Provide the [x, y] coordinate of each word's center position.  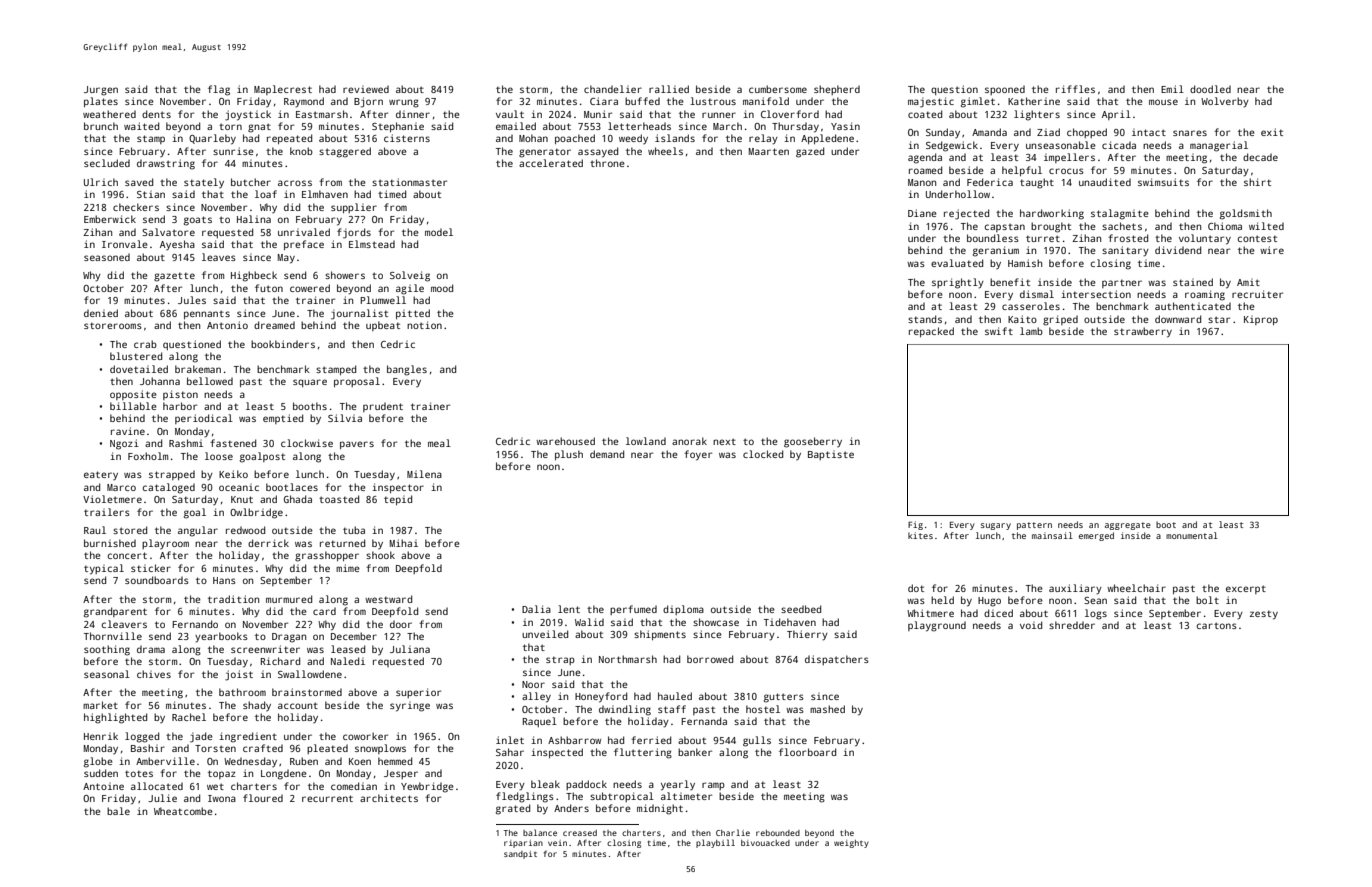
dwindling [625, 710]
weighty [851, 844]
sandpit [520, 855]
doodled [1210, 89]
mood [442, 288]
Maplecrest [283, 90]
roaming [1205, 295]
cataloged [168, 488]
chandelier [613, 89]
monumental [1192, 535]
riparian [523, 844]
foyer [698, 455]
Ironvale [125, 244]
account [298, 705]
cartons [1216, 625]
